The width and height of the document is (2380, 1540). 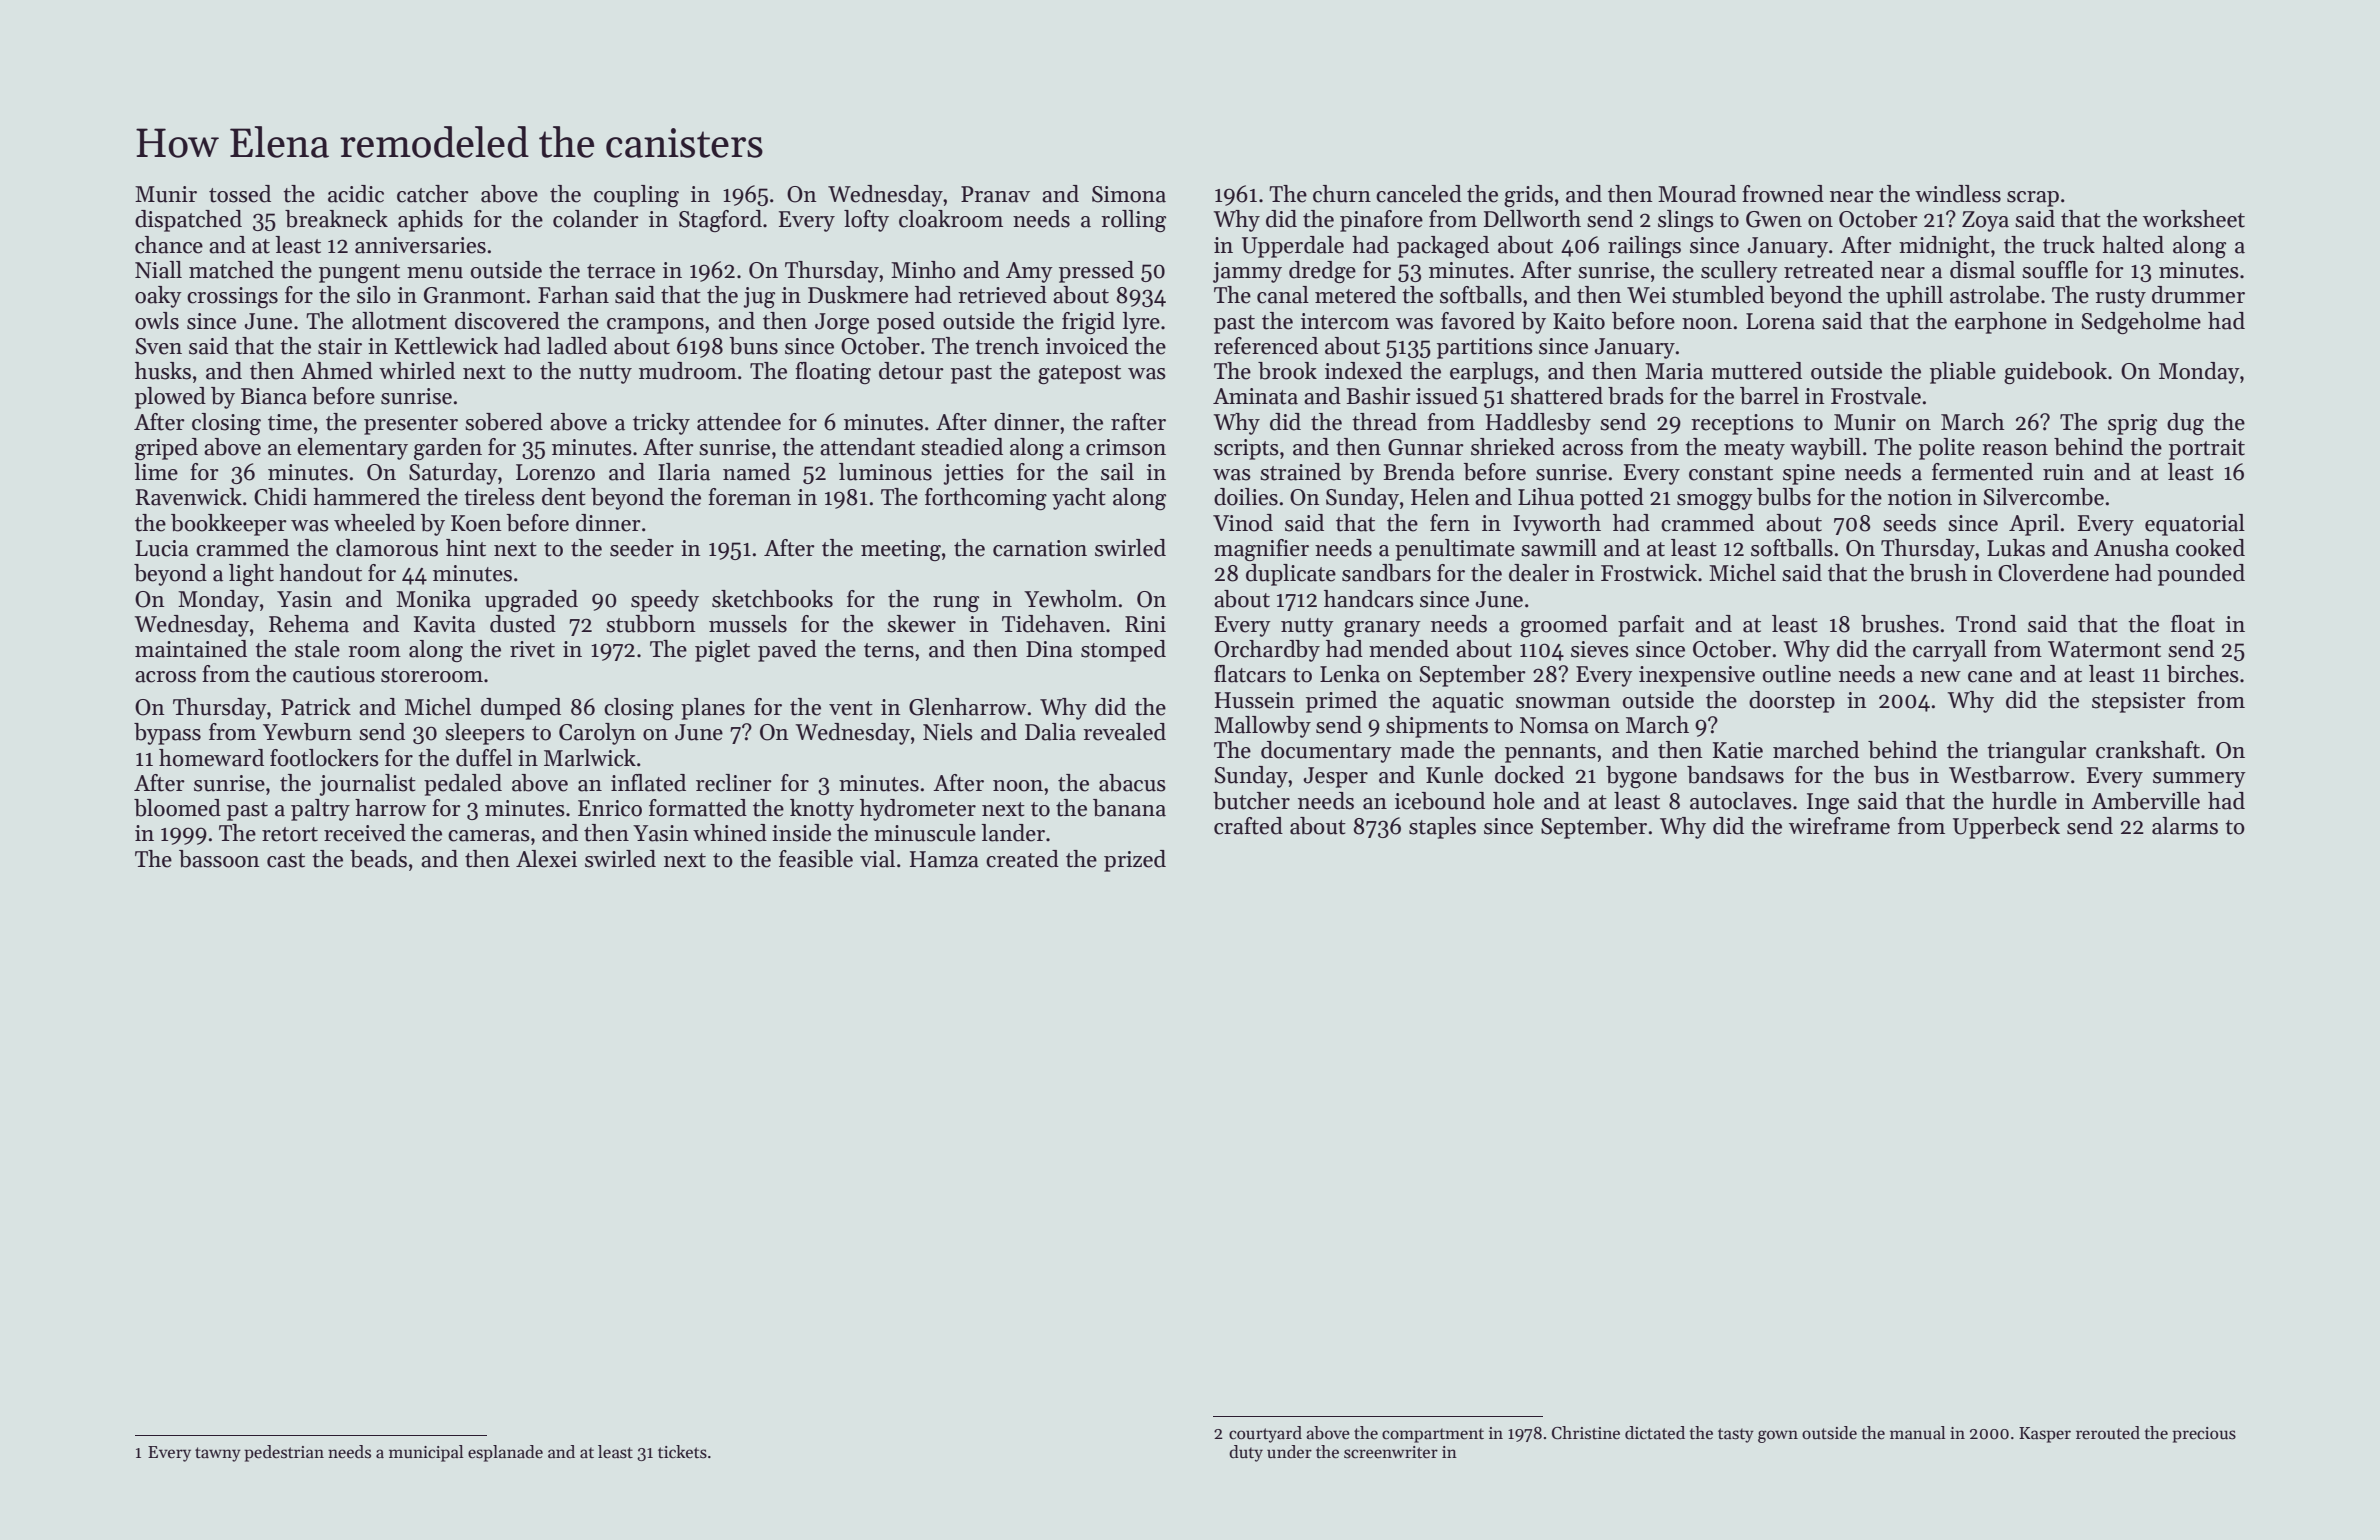 I want to click on revealed, so click(x=1124, y=732).
